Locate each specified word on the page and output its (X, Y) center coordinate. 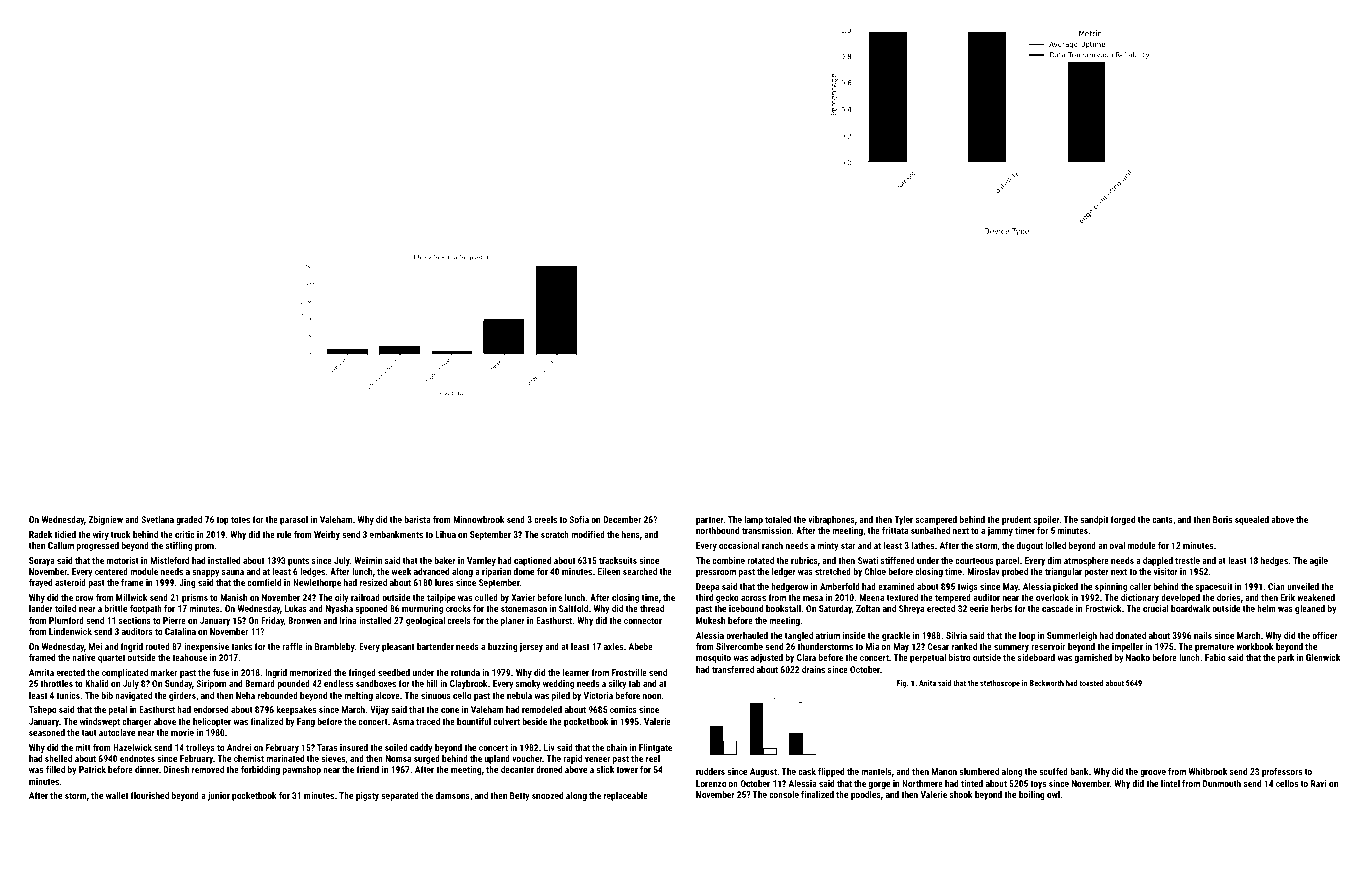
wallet (117, 795)
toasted (1092, 683)
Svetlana (157, 519)
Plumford (66, 620)
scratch (555, 534)
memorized (311, 672)
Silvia (956, 635)
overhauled (747, 635)
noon (652, 696)
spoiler (1047, 520)
